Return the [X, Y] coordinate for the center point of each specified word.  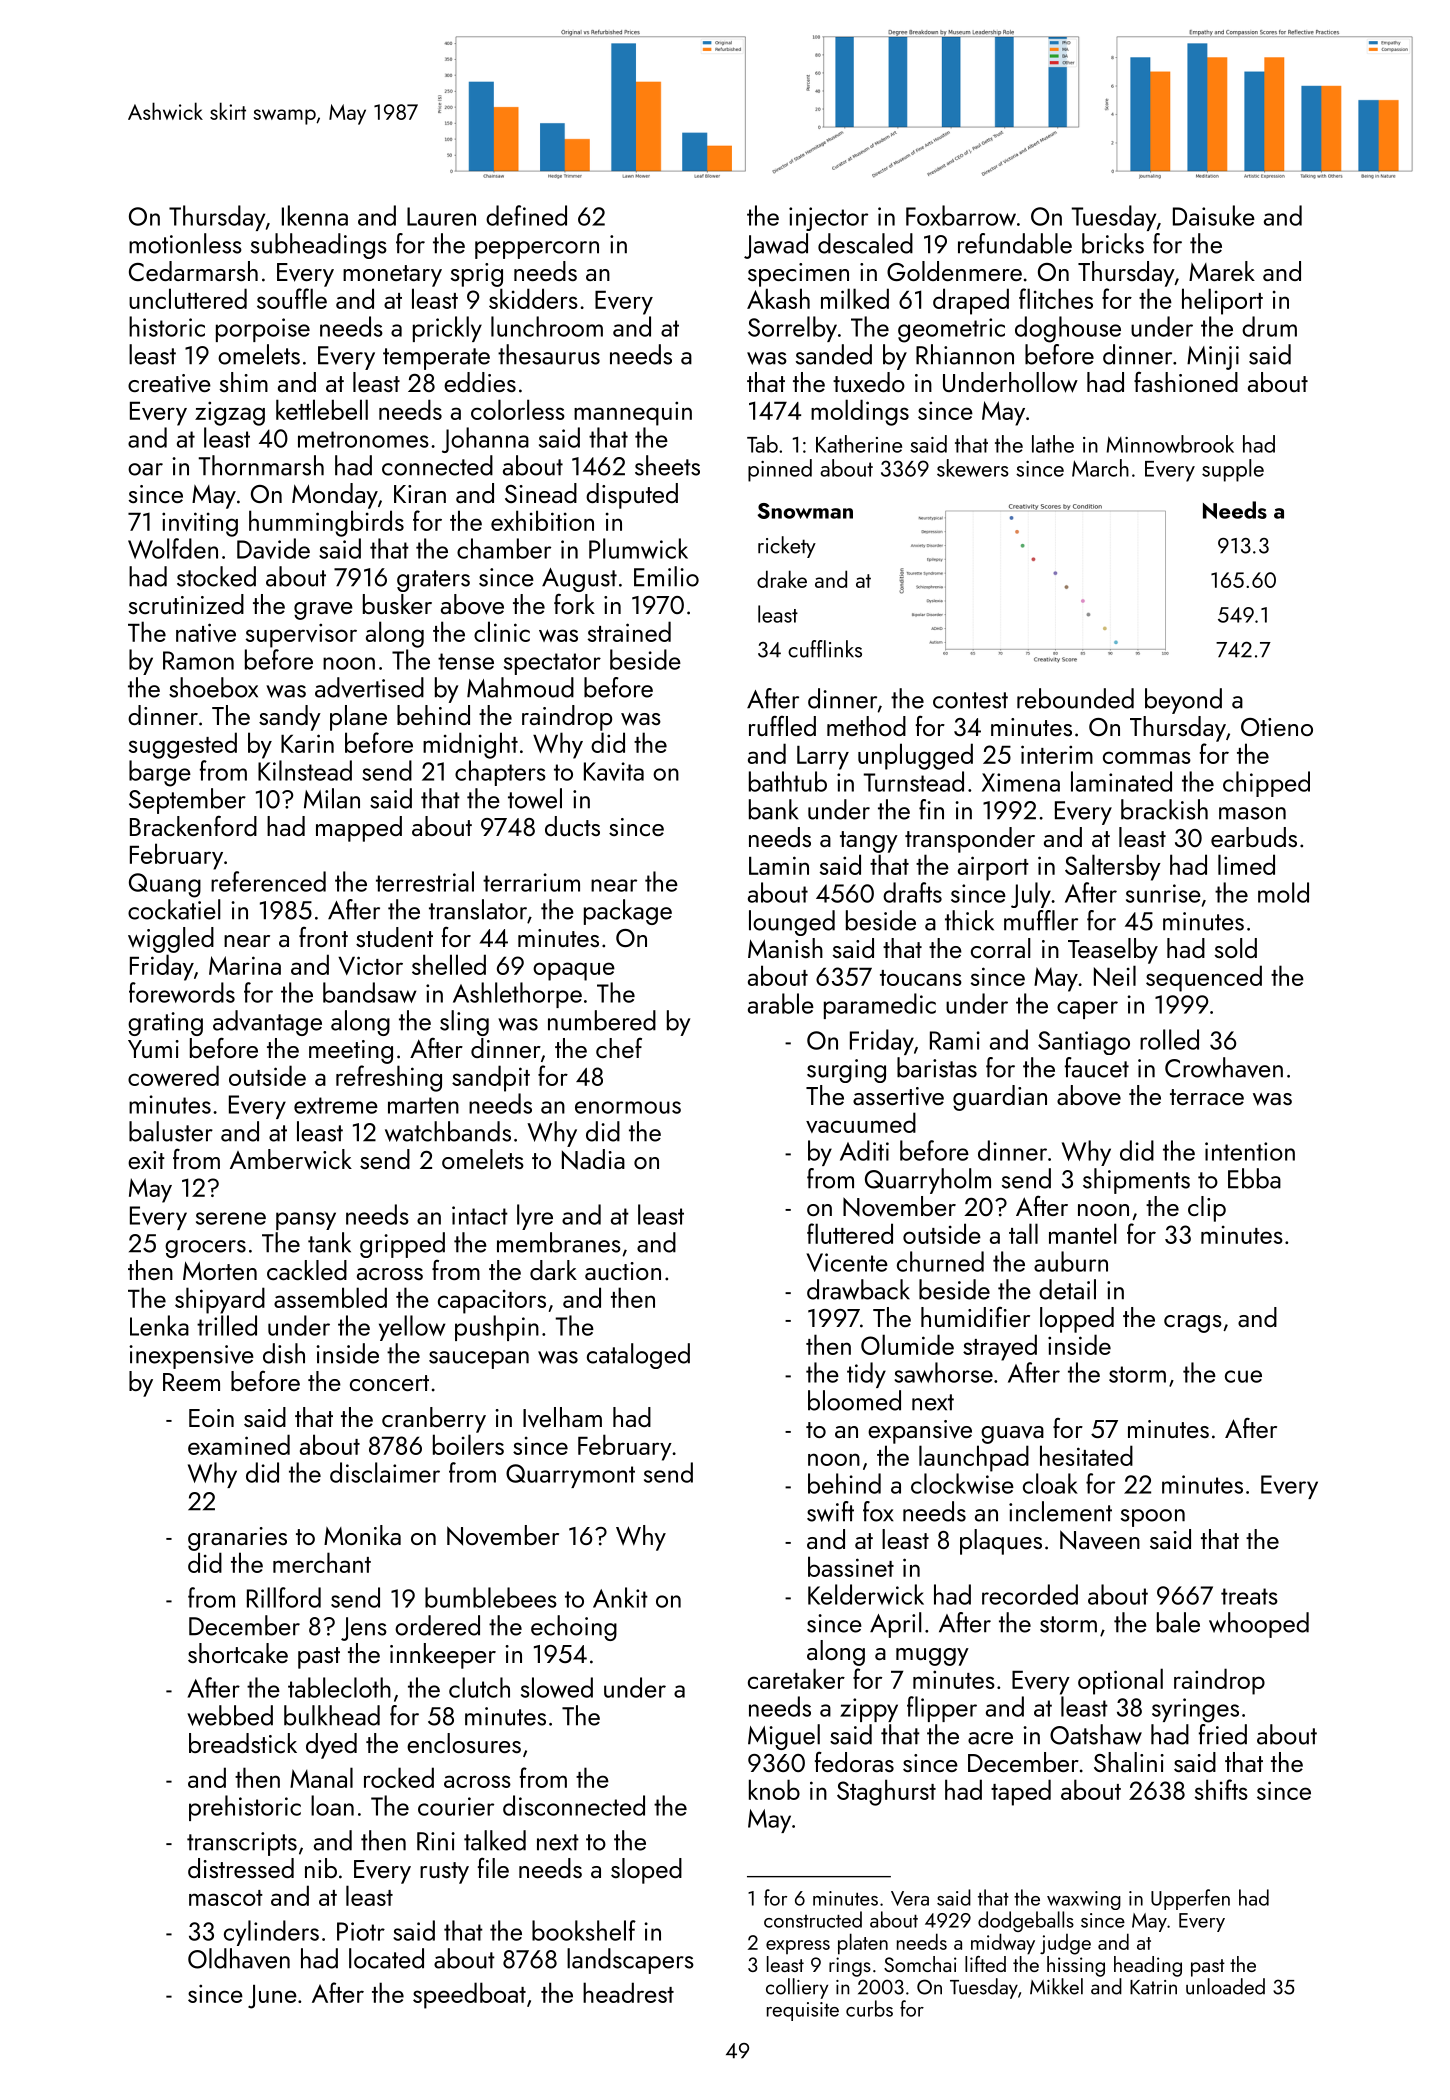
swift [830, 1511]
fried [1223, 1734]
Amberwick [291, 1159]
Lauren [441, 216]
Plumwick [638, 548]
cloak [1050, 1483]
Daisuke [1214, 215]
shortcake [238, 1653]
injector [828, 219]
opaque [574, 971]
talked [495, 1840]
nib [321, 1868]
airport [993, 868]
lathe [1053, 444]
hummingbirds [326, 523]
